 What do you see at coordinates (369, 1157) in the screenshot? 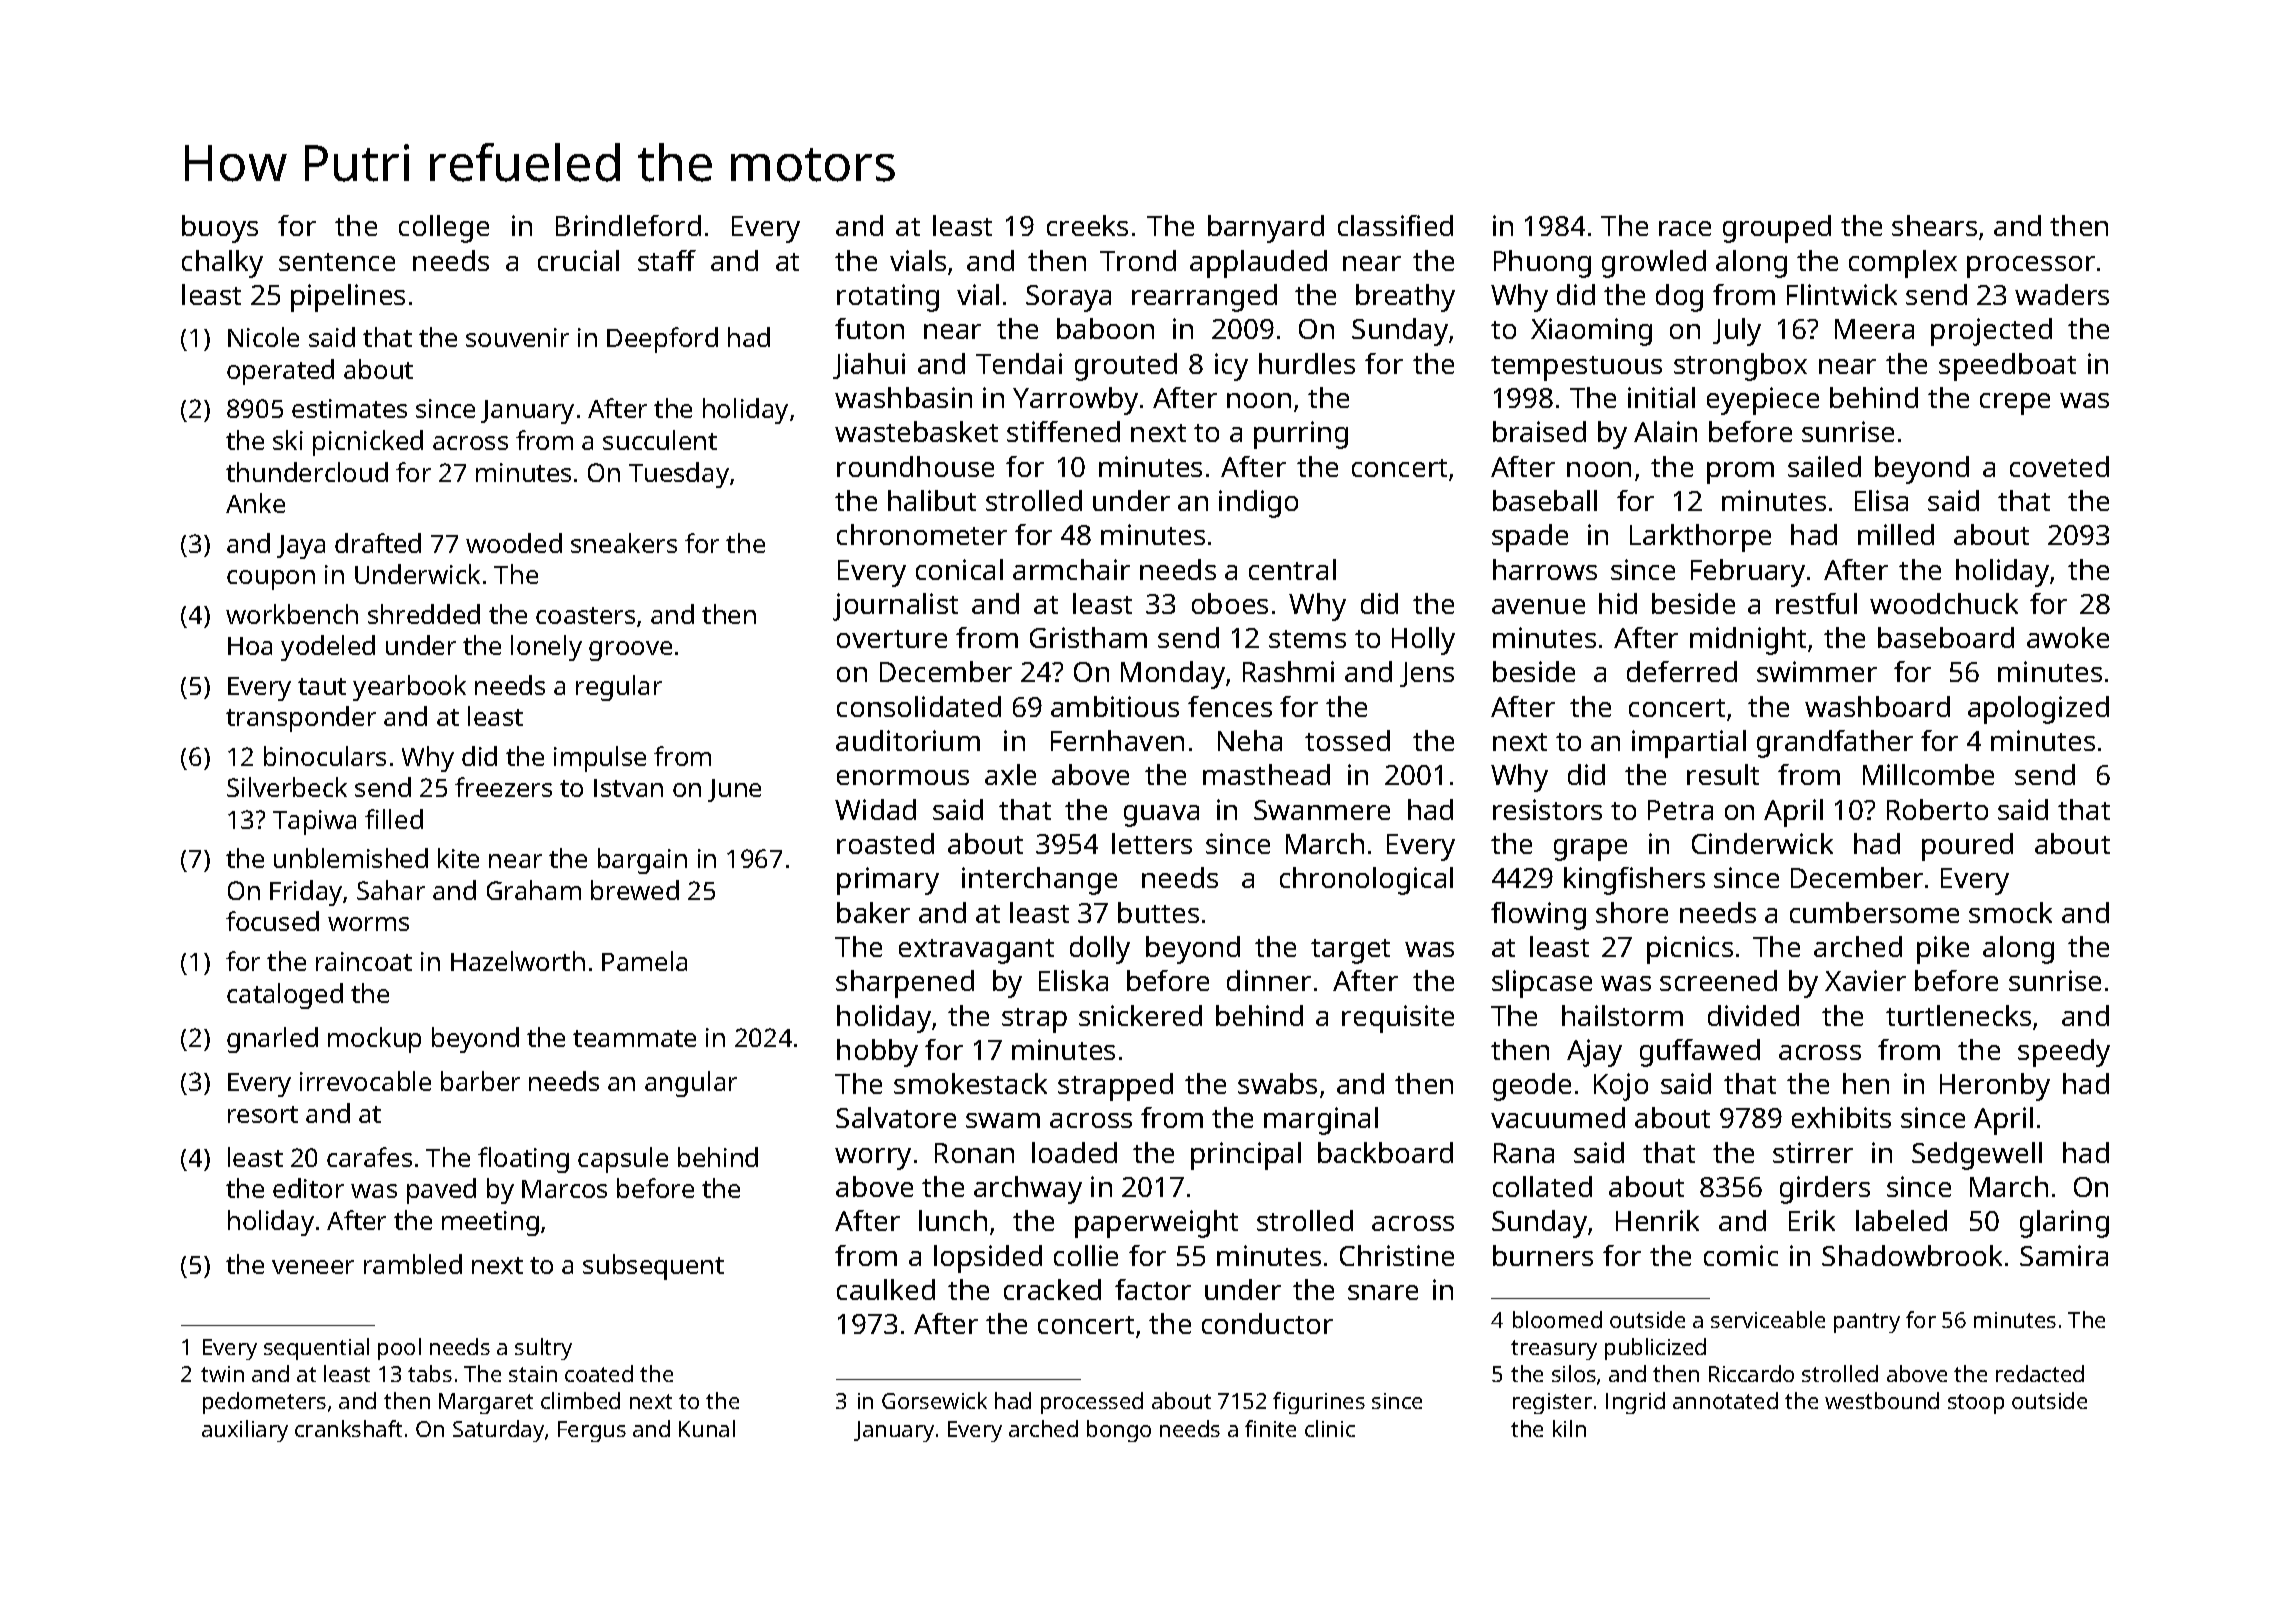
I see `carafes` at bounding box center [369, 1157].
